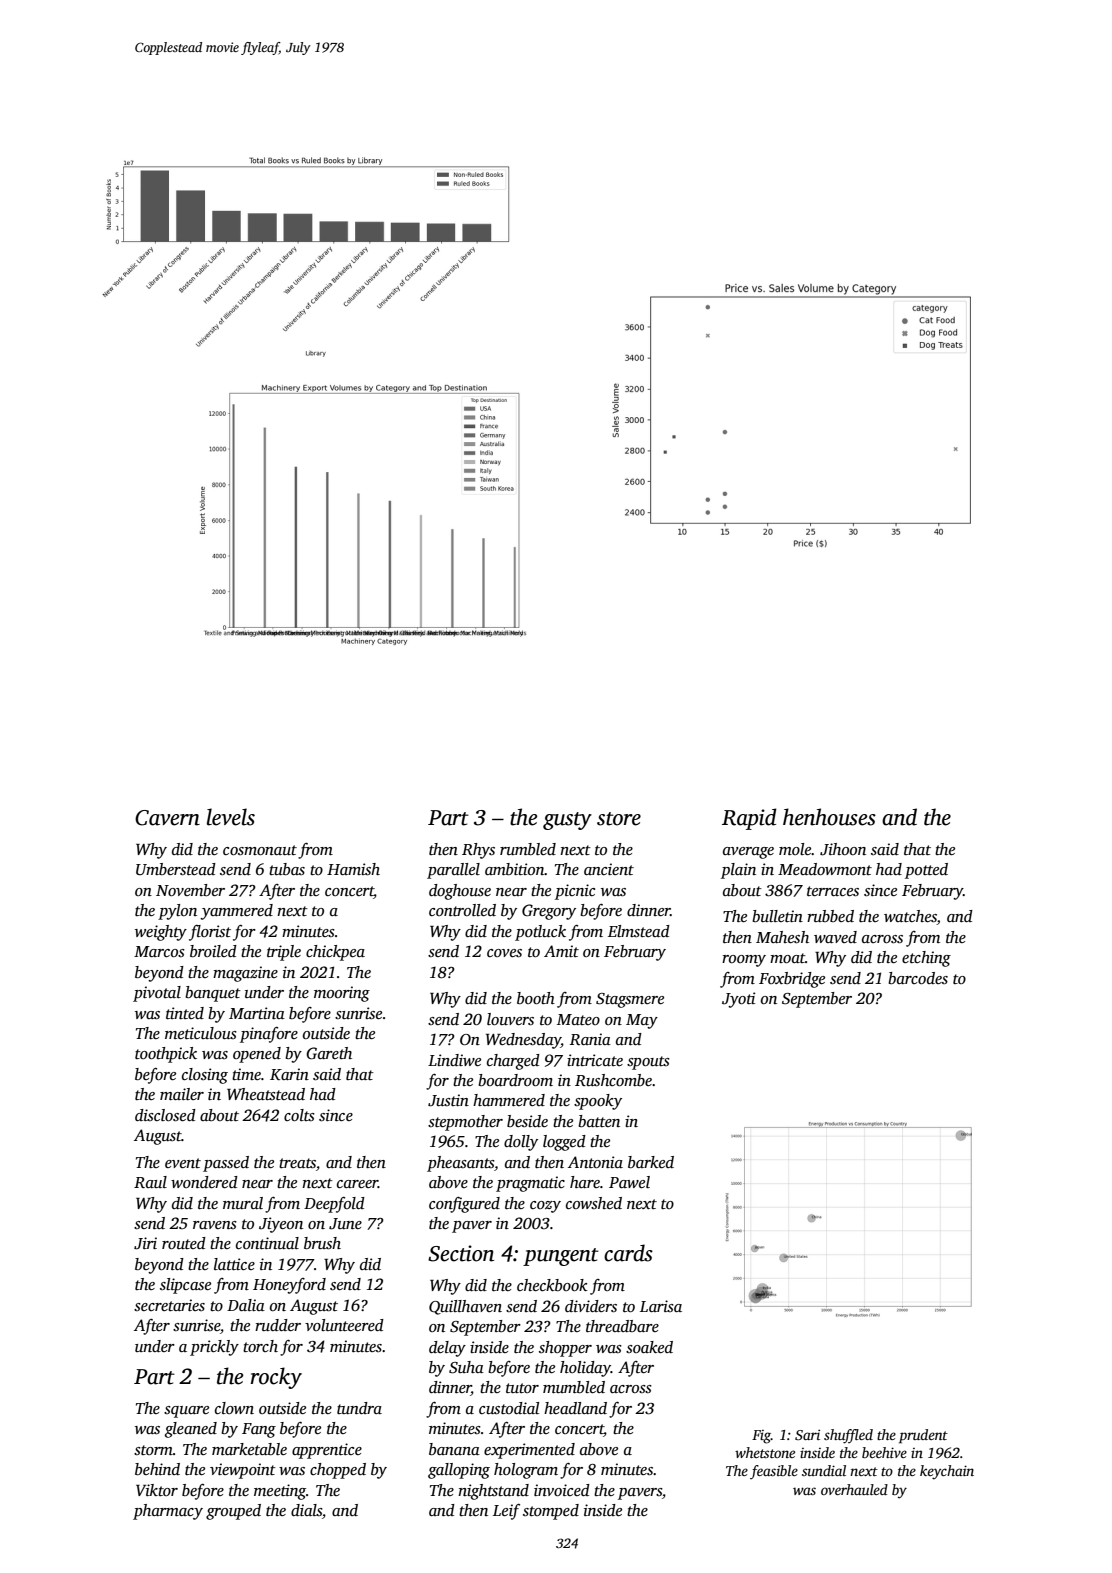 The width and height of the screenshot is (1112, 1573). Describe the element at coordinates (176, 869) in the screenshot. I see `Umberstead` at that location.
